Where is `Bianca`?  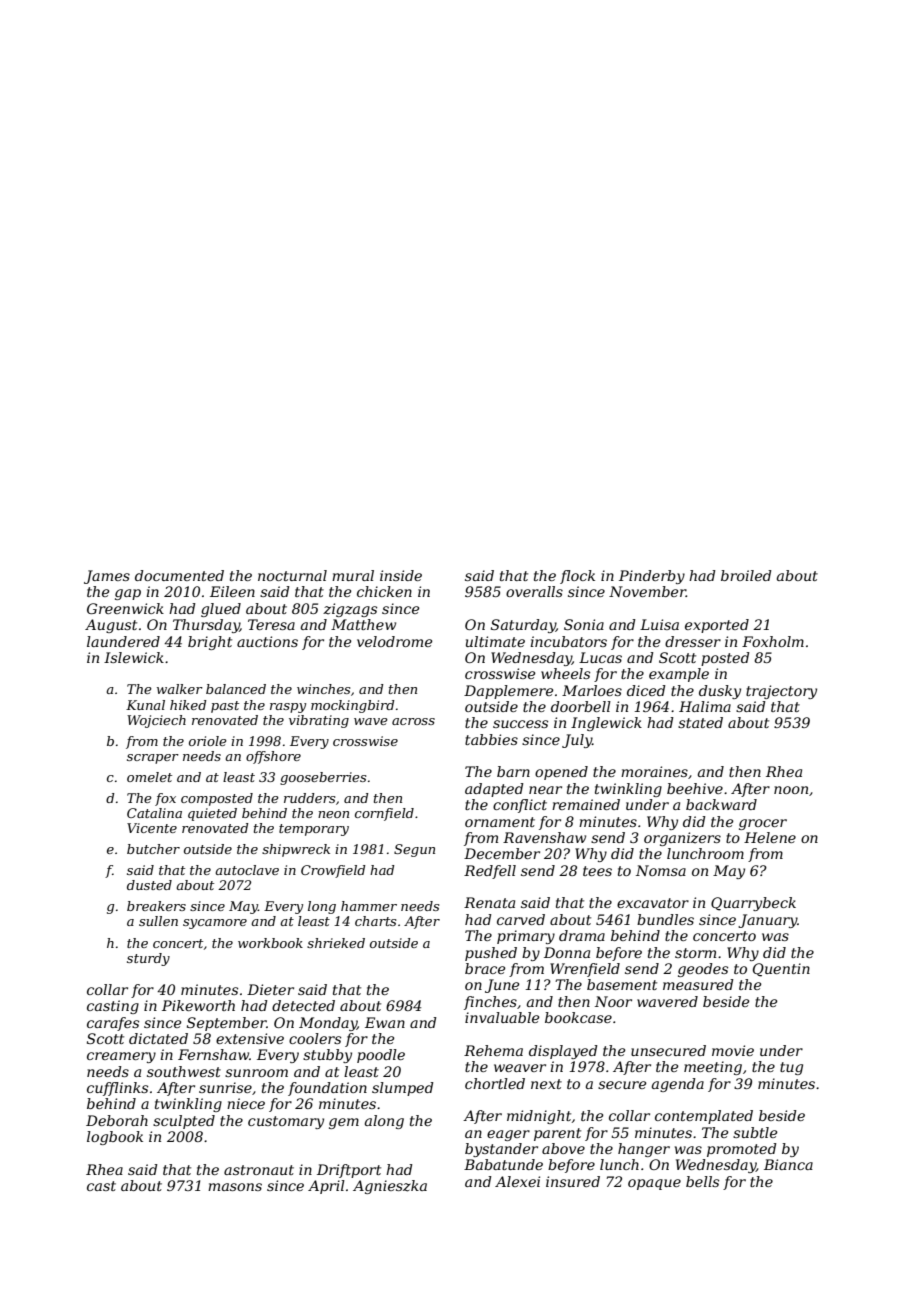 Bianca is located at coordinates (788, 1164).
